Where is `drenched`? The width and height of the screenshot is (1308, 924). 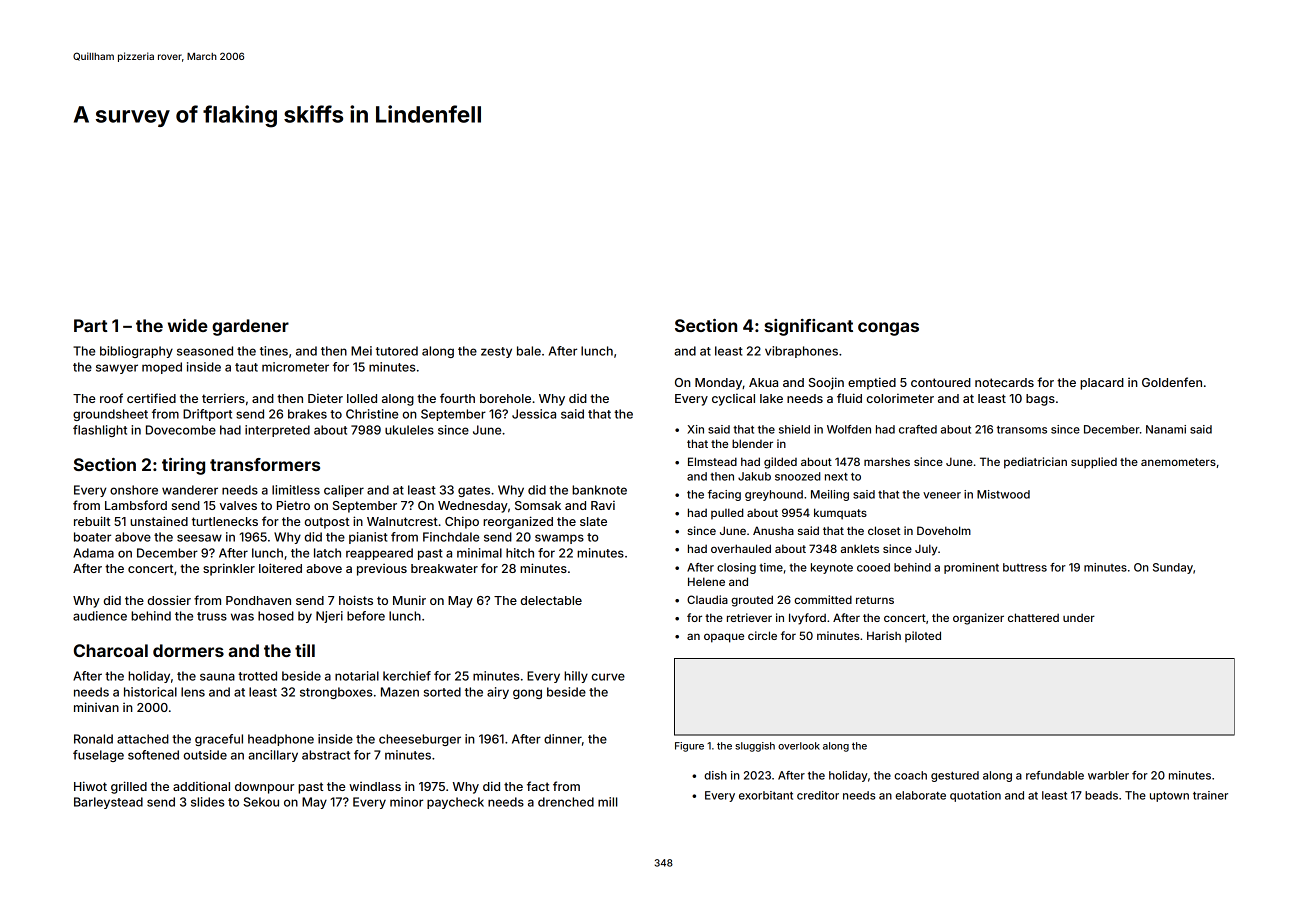
drenched is located at coordinates (566, 802).
